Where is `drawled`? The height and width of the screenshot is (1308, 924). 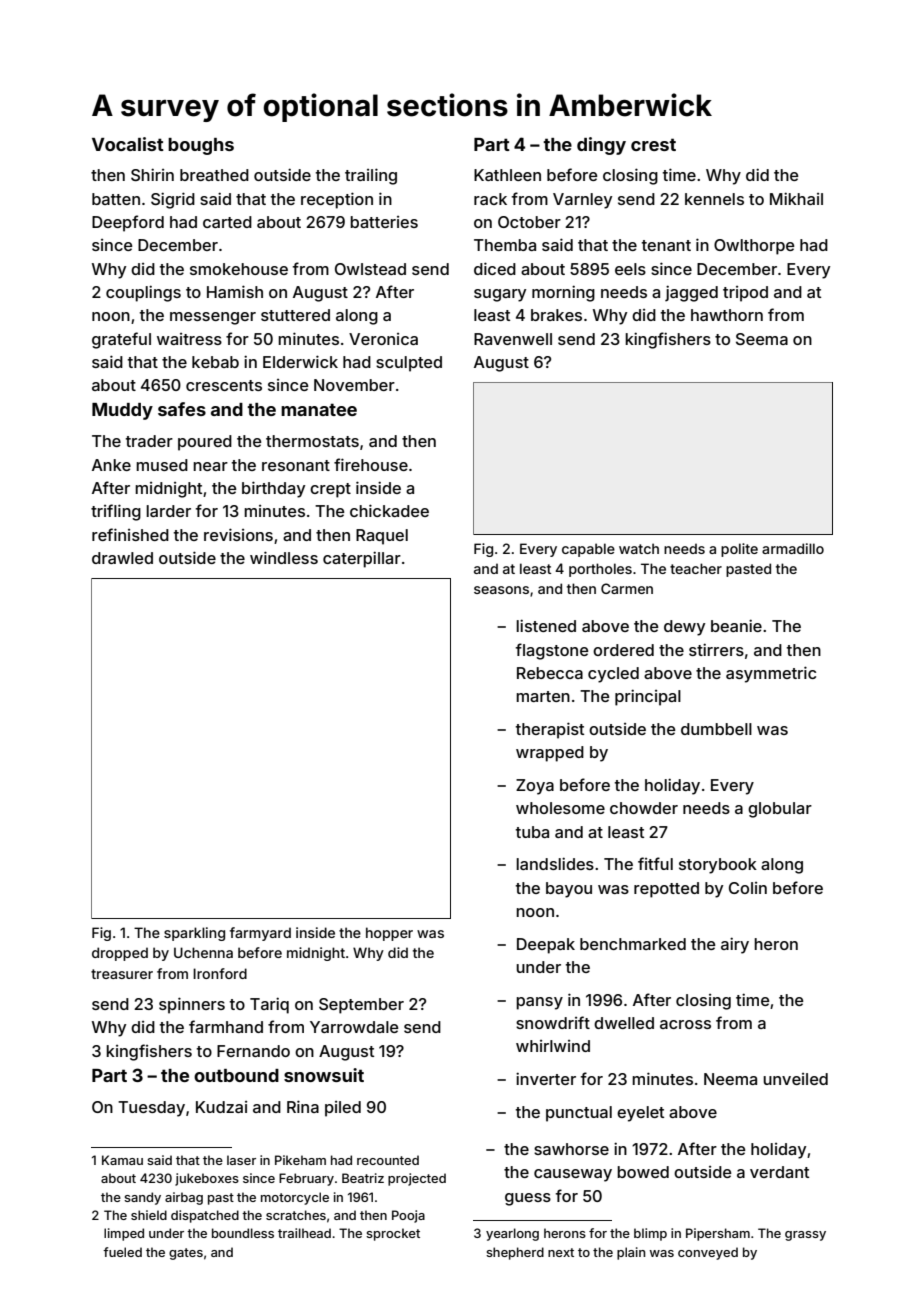
drawled is located at coordinates (122, 558).
